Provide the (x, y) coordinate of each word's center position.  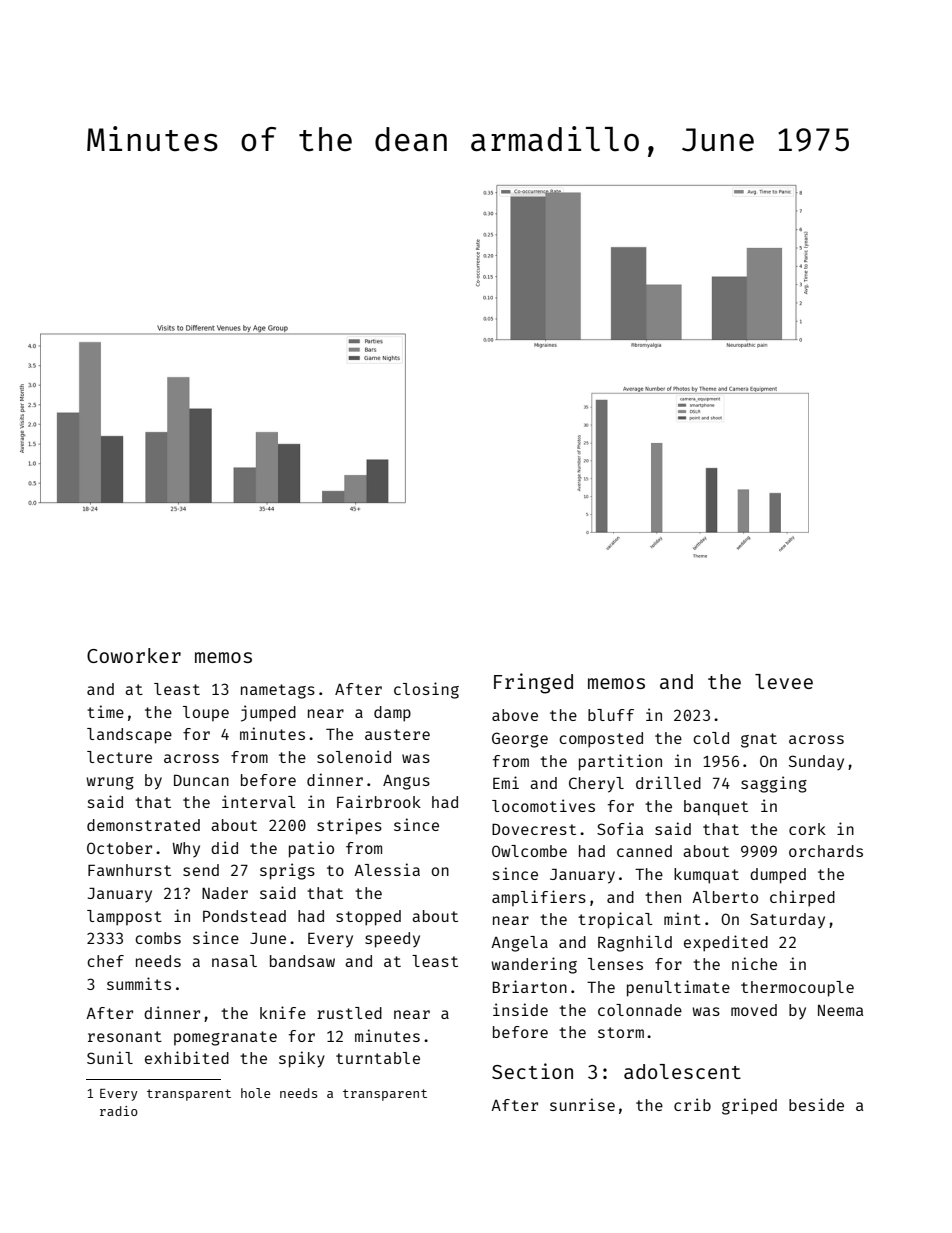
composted (601, 740)
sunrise (582, 1104)
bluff (611, 715)
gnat (759, 740)
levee (784, 681)
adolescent (682, 1071)
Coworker (134, 655)
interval (259, 801)
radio (119, 1111)
